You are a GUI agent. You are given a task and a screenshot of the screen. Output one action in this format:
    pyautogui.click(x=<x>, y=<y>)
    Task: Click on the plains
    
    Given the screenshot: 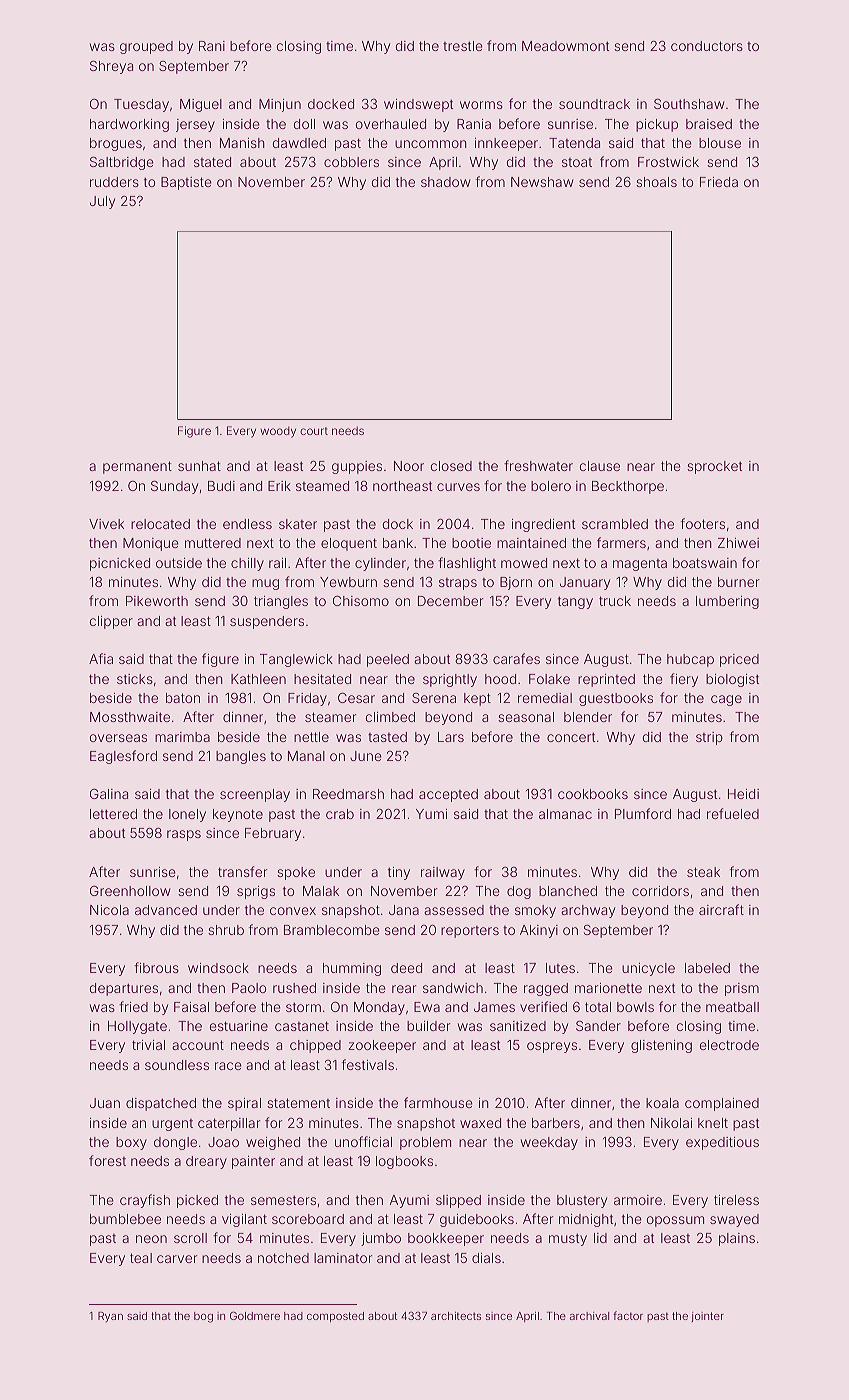 What is the action you would take?
    pyautogui.click(x=737, y=1239)
